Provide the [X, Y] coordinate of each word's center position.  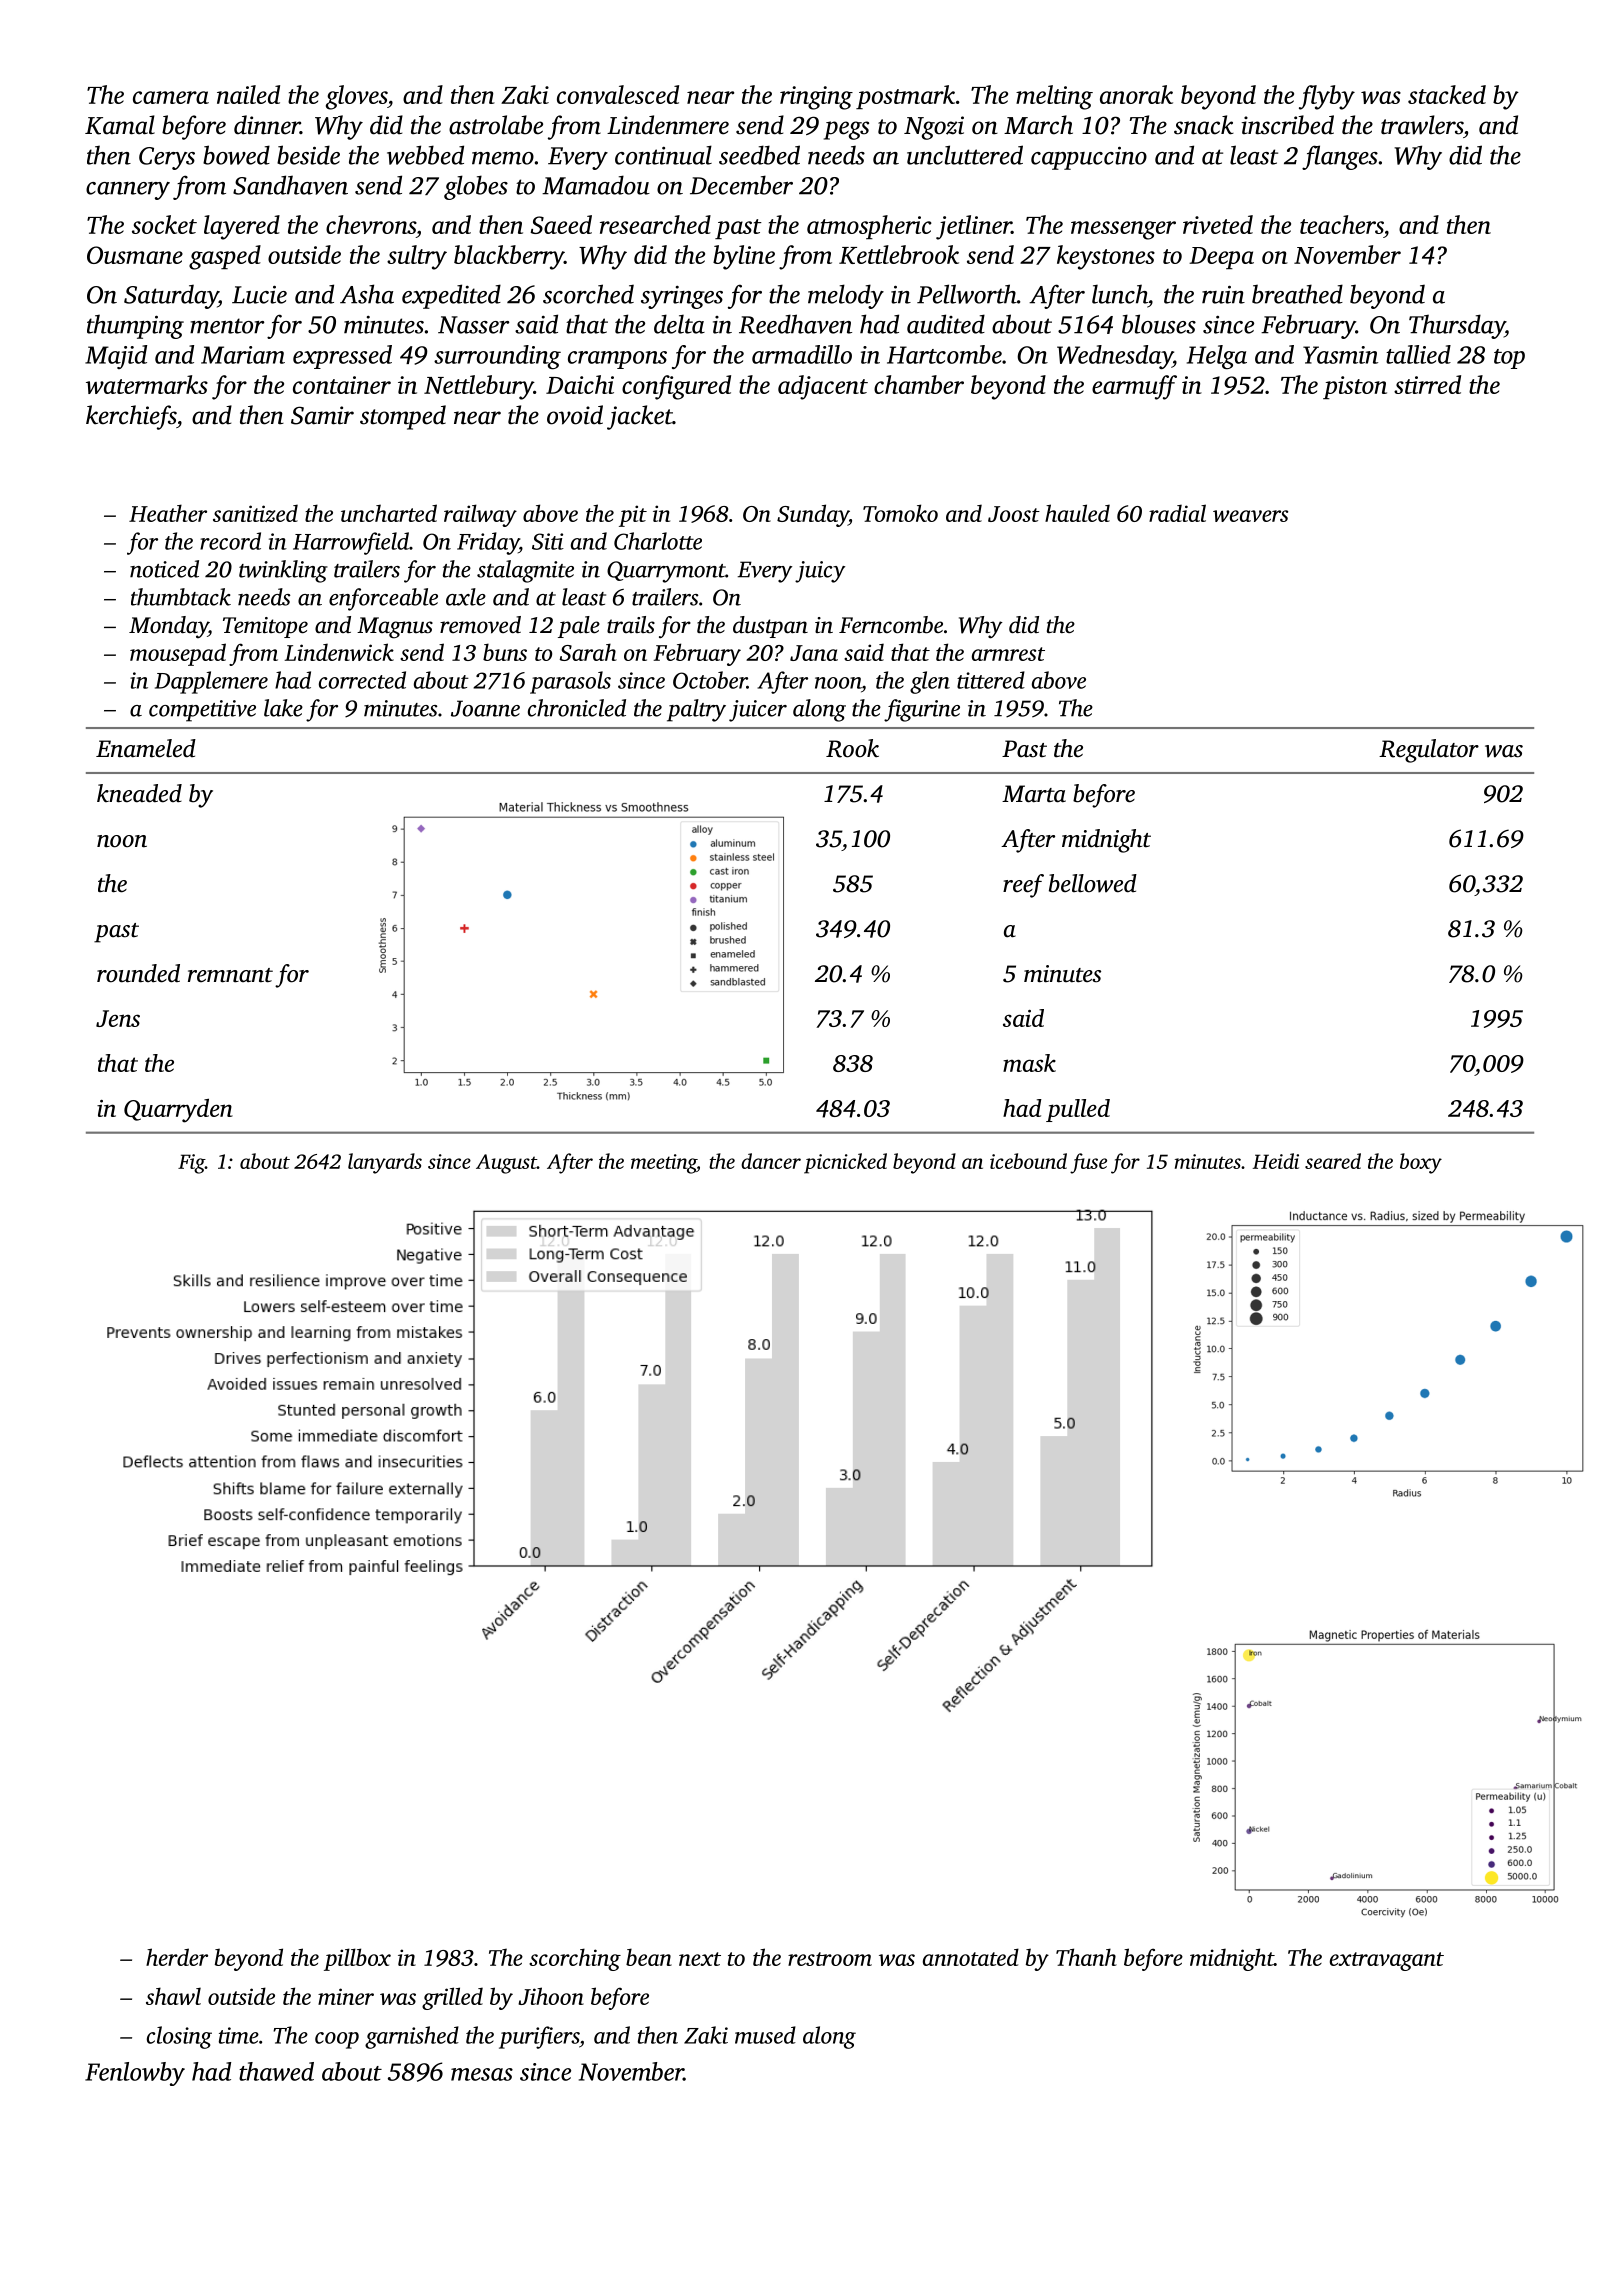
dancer [771, 1161]
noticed [164, 569]
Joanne [485, 708]
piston [1355, 387]
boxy [1421, 1163]
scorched [588, 294]
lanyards [385, 1163]
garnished [412, 2037]
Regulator [1429, 751]
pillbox [357, 1959]
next [700, 1959]
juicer [758, 711]
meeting [664, 1164]
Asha [367, 294]
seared [1333, 1161]
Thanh [1086, 1957]
